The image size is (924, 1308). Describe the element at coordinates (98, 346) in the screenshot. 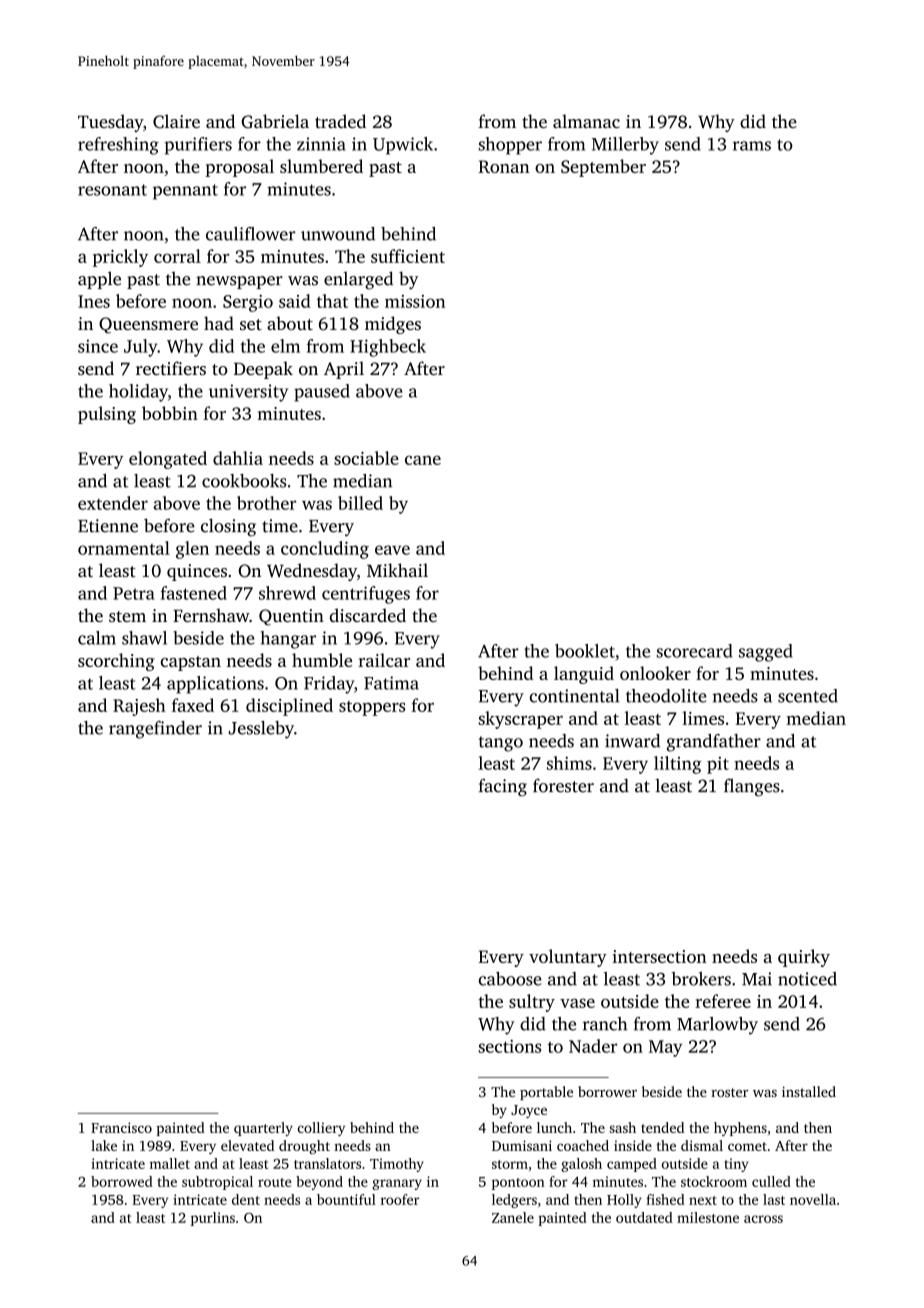

I see `since` at that location.
